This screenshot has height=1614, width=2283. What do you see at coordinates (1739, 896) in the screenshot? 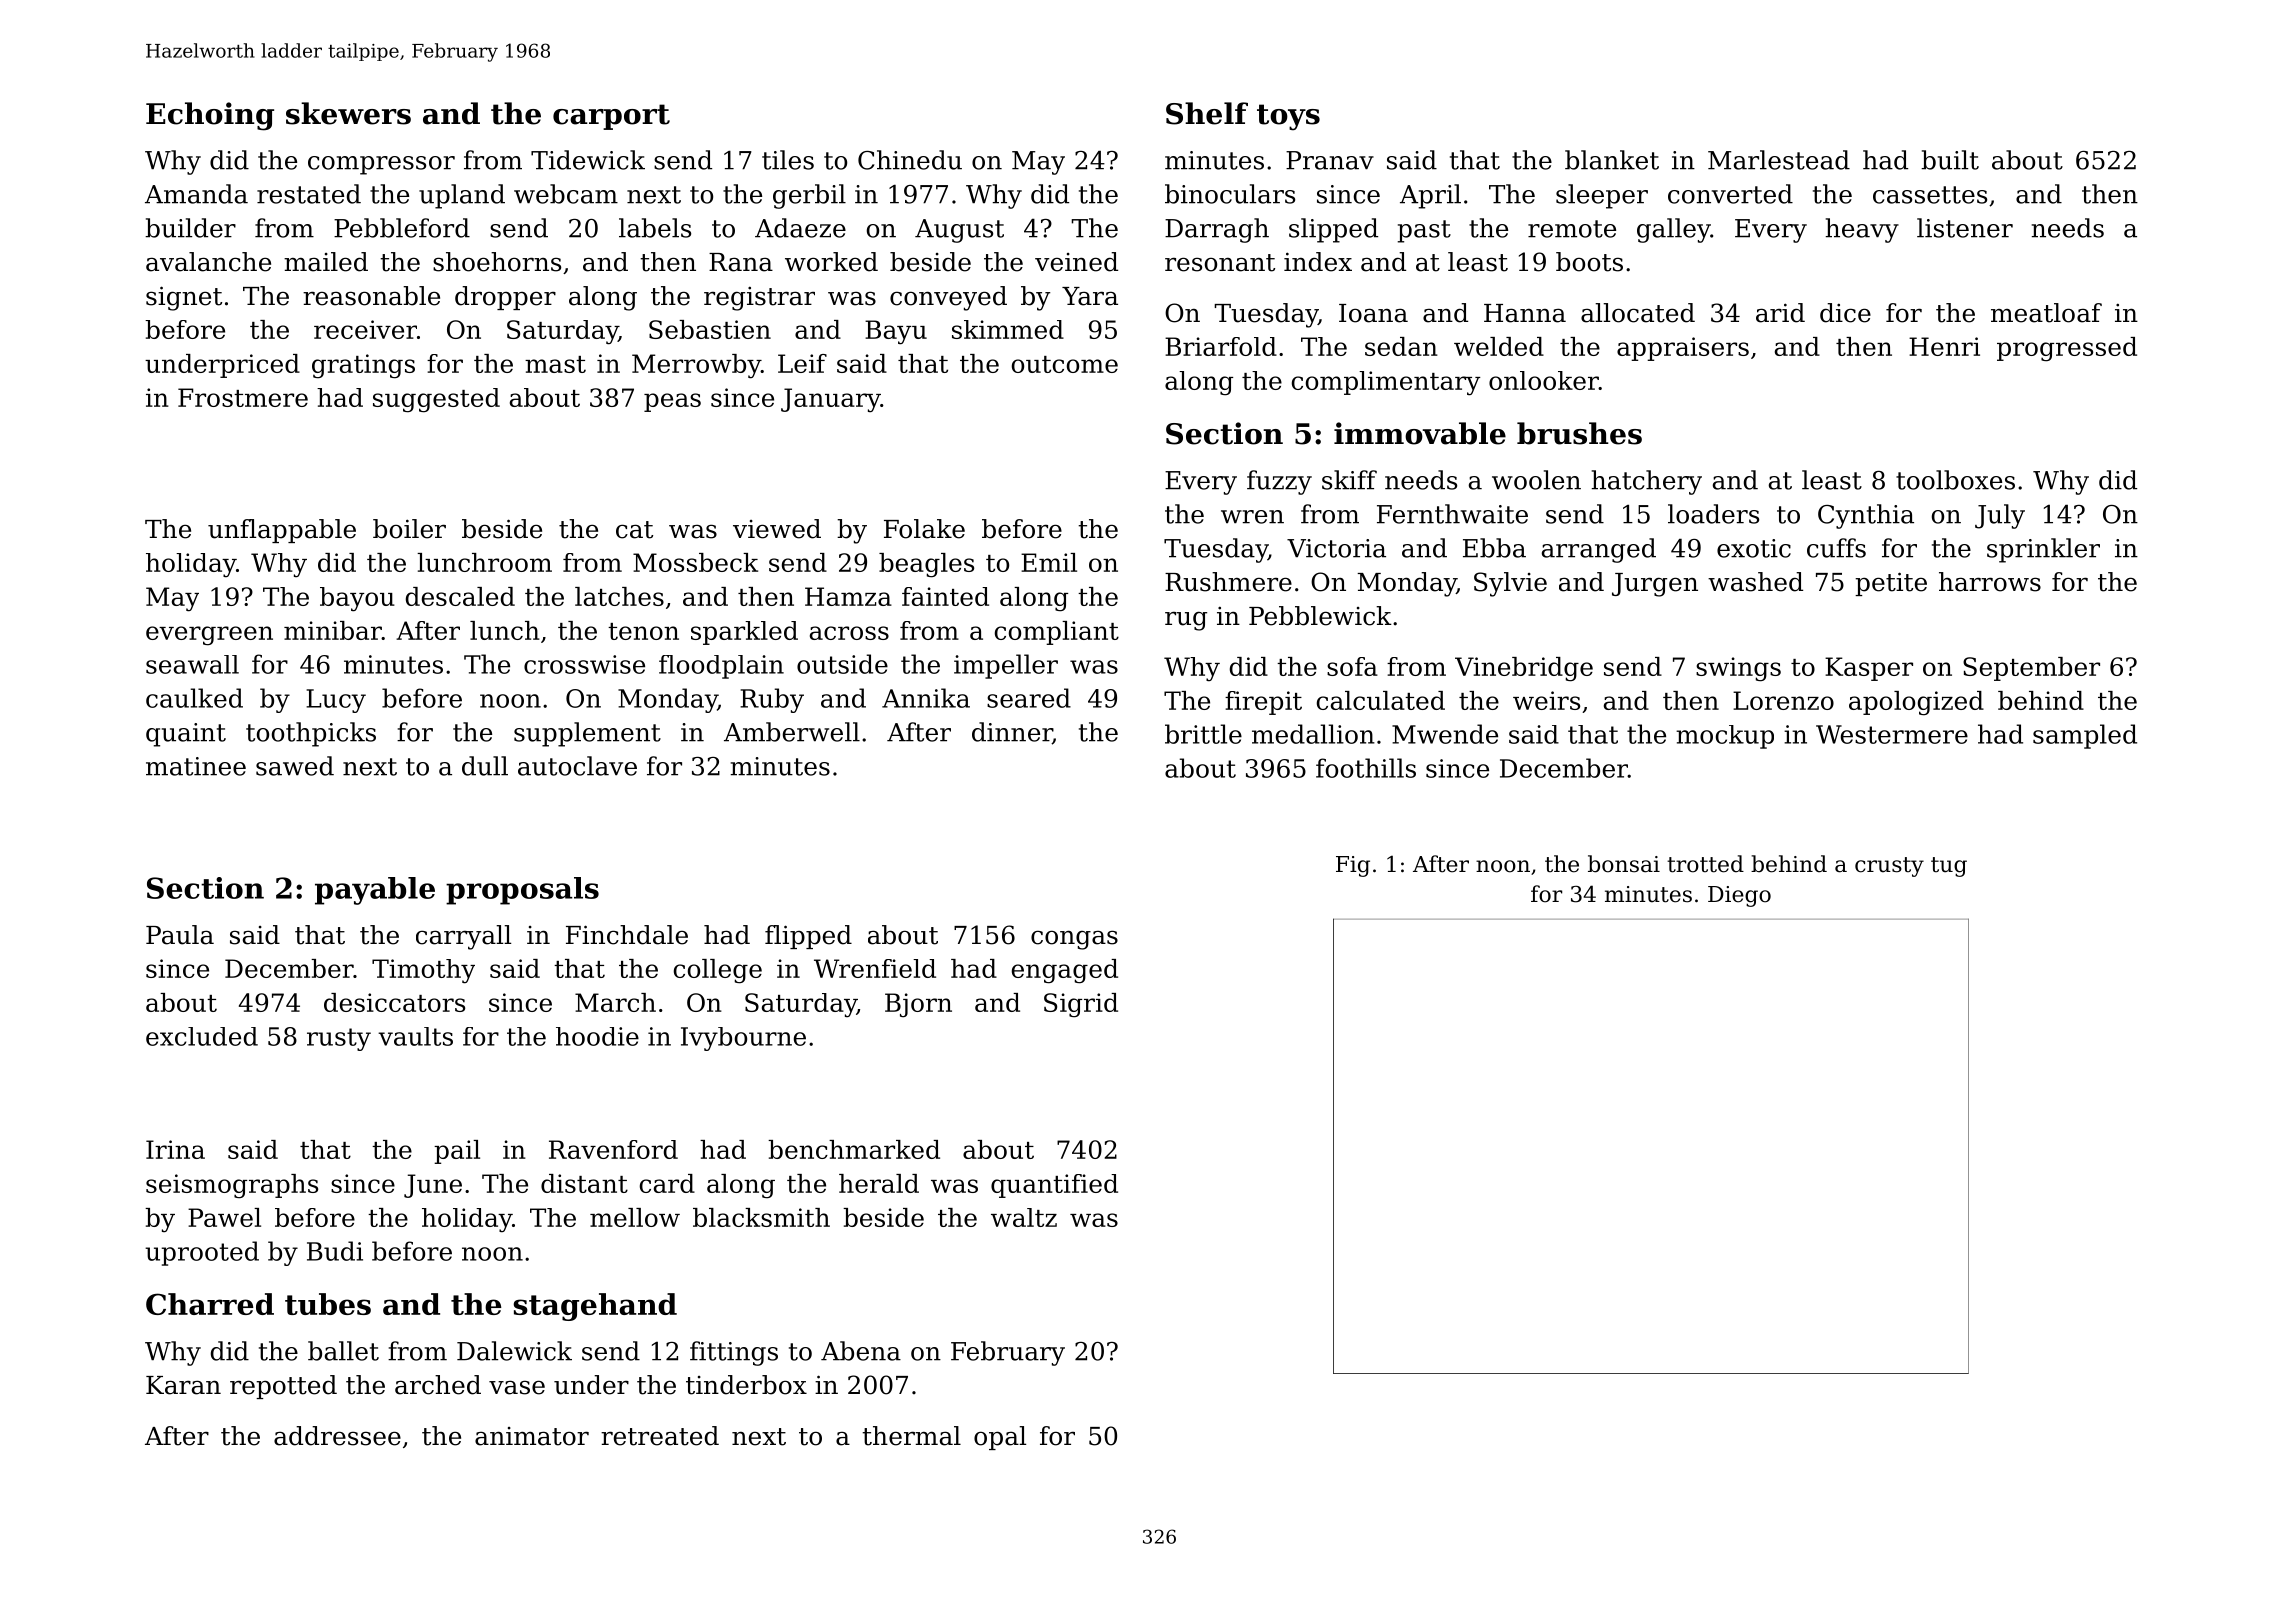
I see `Diego` at bounding box center [1739, 896].
